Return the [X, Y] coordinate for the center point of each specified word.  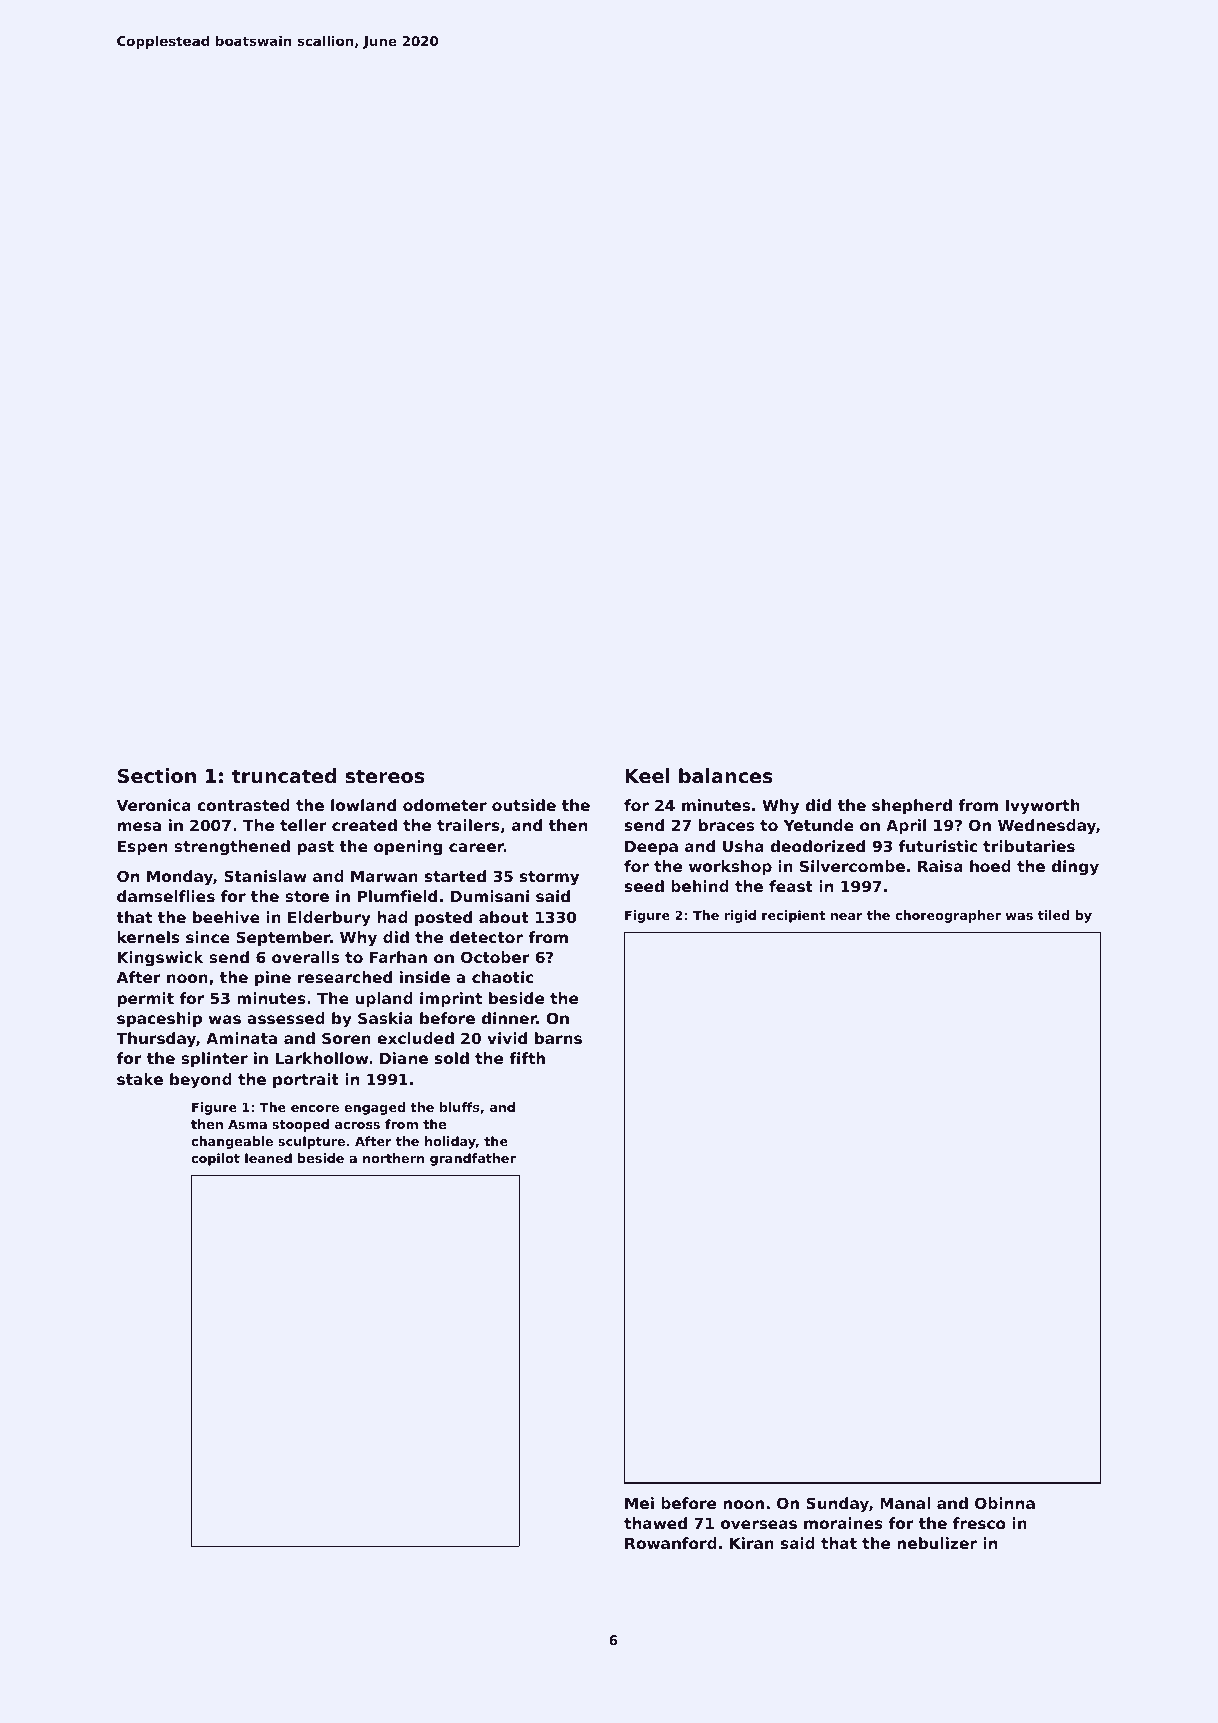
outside [524, 805]
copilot [215, 1159]
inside [425, 977]
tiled [1053, 915]
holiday [450, 1142]
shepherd [912, 806]
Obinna [1005, 1503]
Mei [639, 1503]
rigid [740, 916]
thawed [655, 1523]
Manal [905, 1503]
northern [393, 1158]
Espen [142, 848]
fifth [527, 1058]
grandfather [473, 1159]
